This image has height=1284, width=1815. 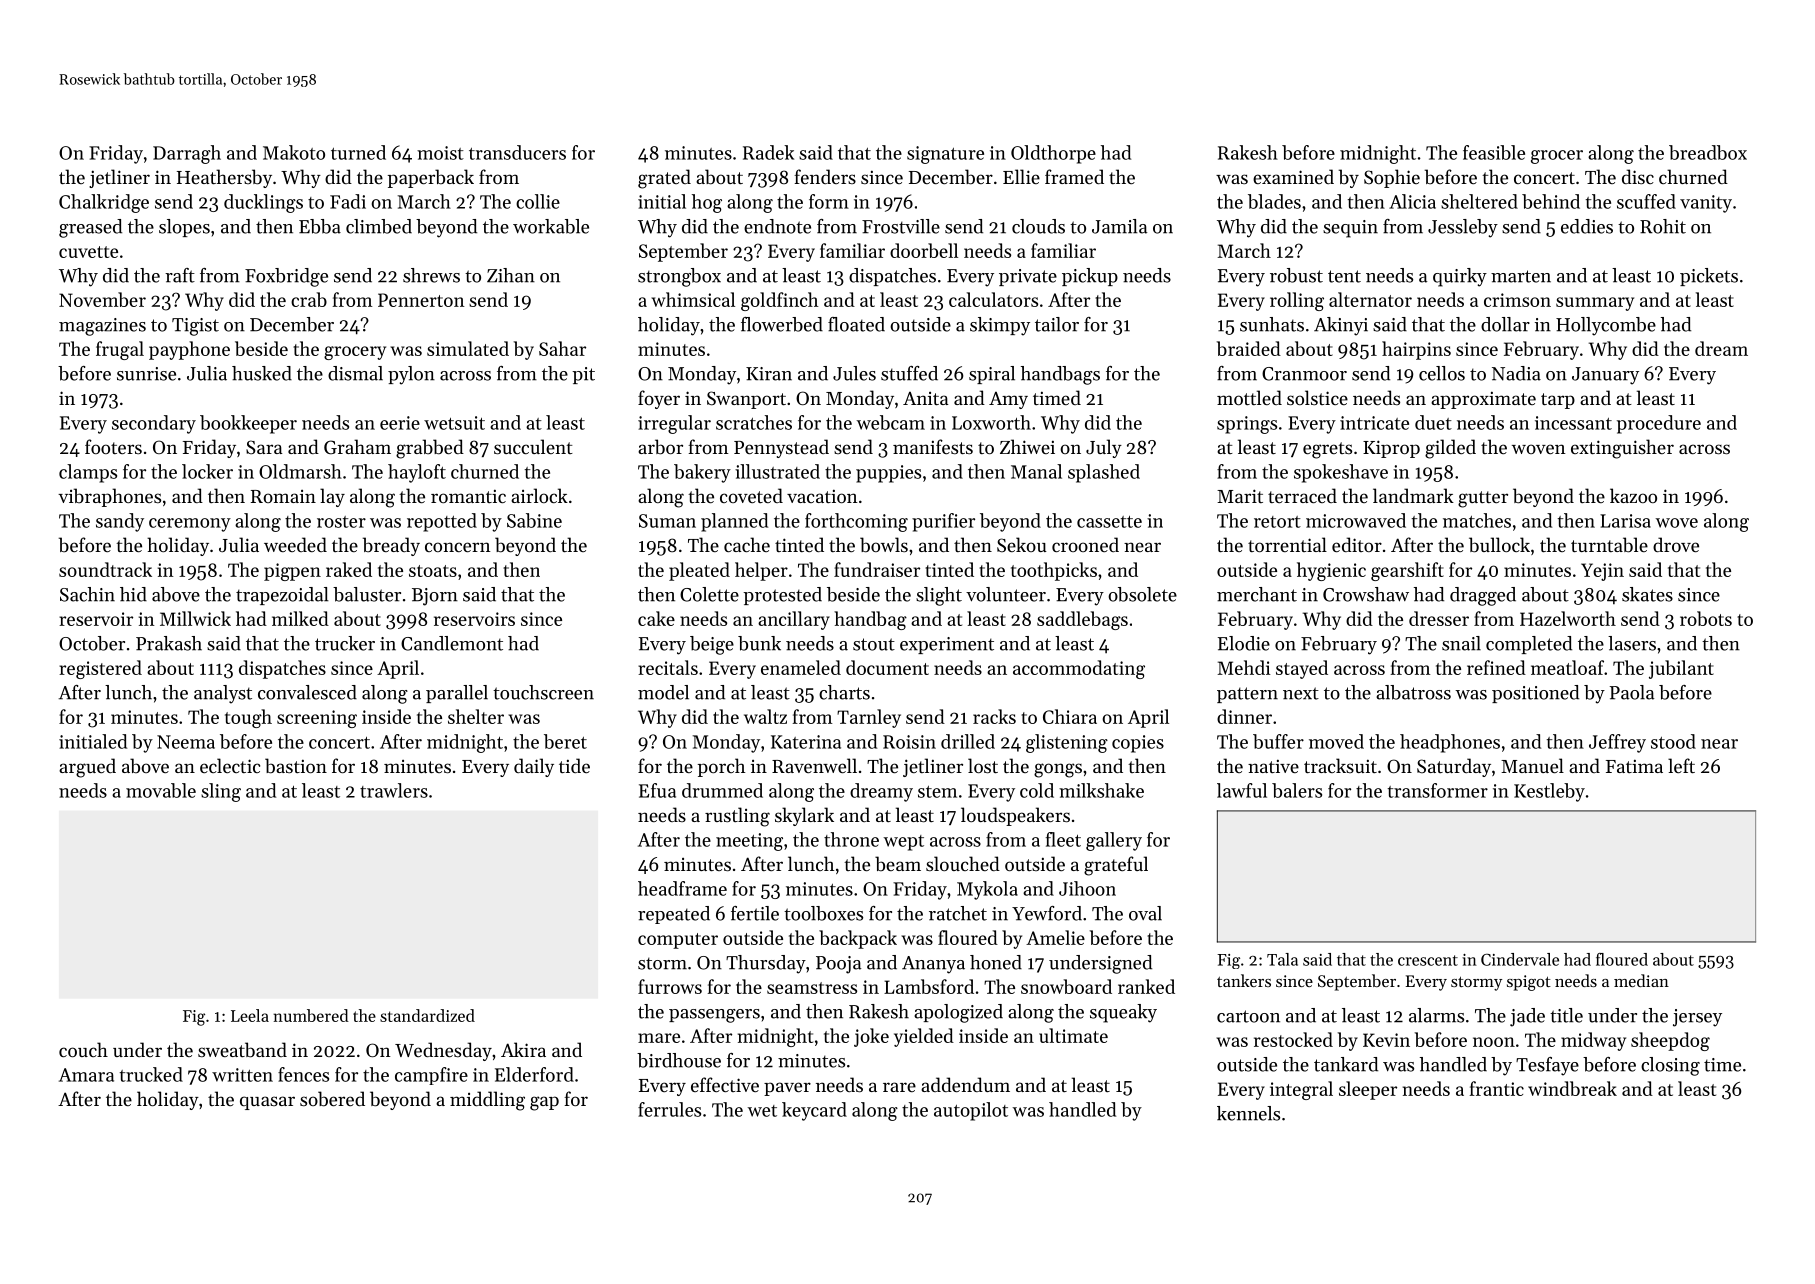 What do you see at coordinates (1549, 792) in the image?
I see `Kestleby` at bounding box center [1549, 792].
